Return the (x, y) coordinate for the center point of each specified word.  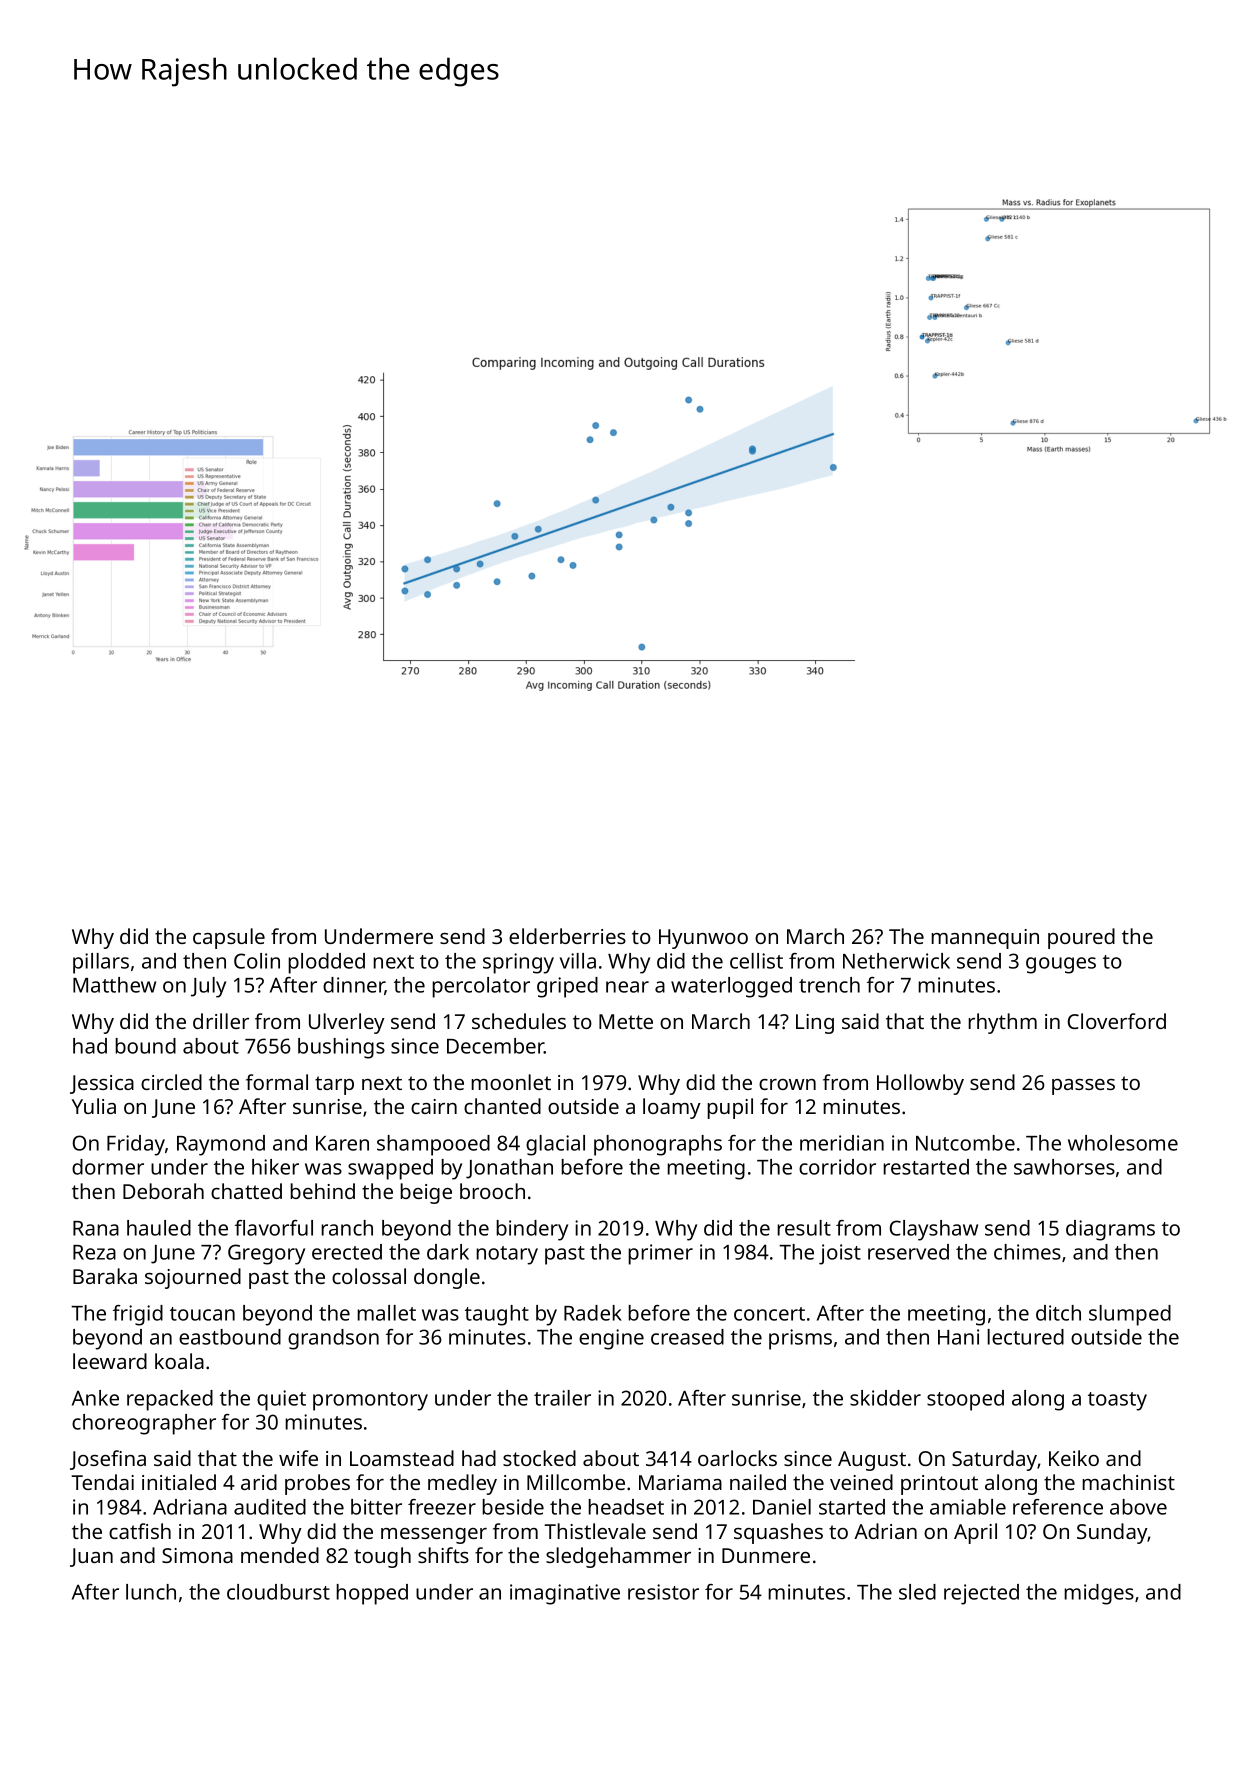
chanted (502, 1106)
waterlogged (731, 987)
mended (280, 1555)
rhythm (1002, 1023)
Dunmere (766, 1555)
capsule (229, 938)
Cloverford (1117, 1021)
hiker (275, 1167)
